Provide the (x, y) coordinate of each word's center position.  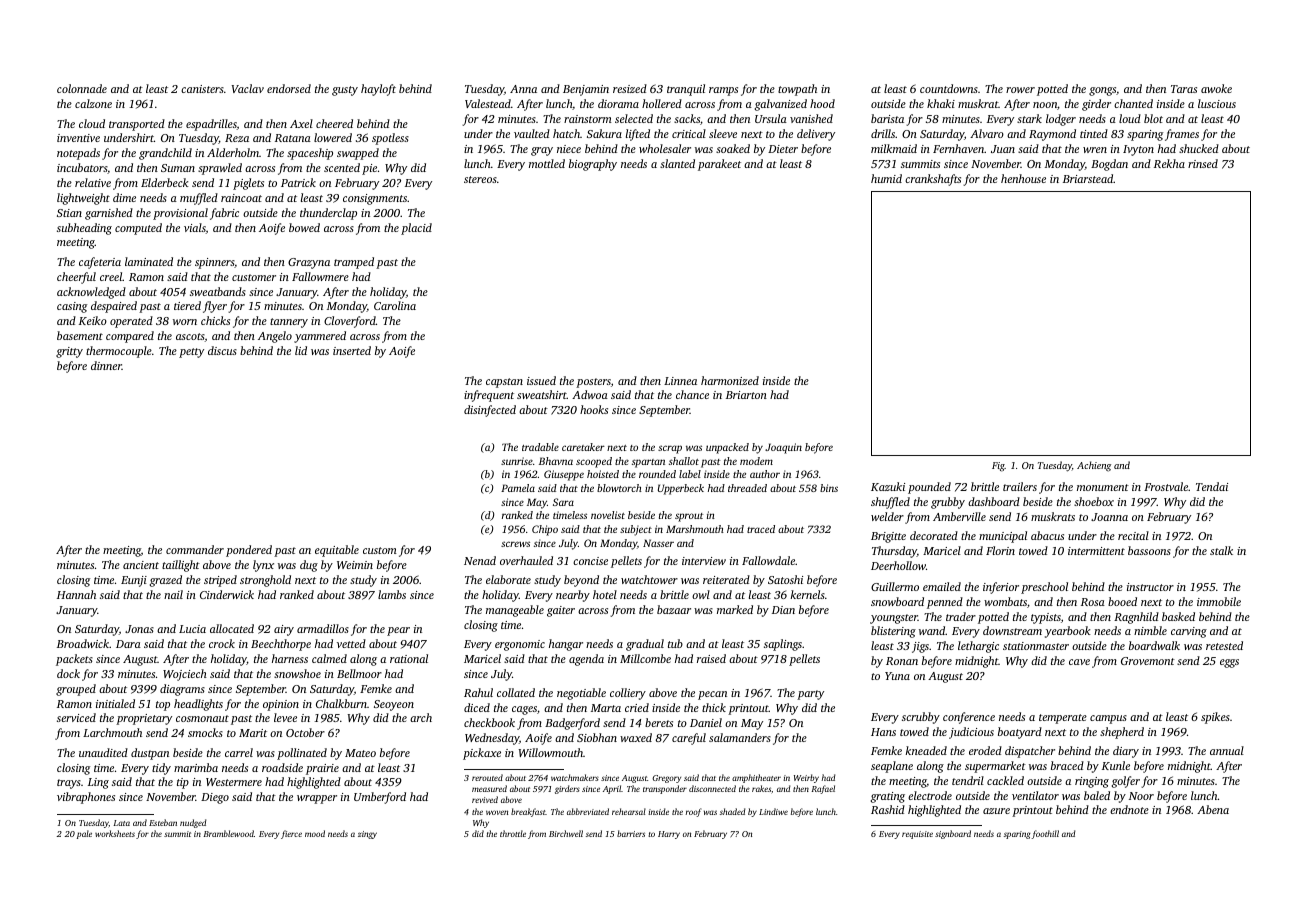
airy (284, 630)
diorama (618, 103)
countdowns (949, 88)
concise (590, 561)
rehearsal (629, 811)
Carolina (395, 305)
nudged (193, 823)
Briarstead (1088, 178)
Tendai (1212, 486)
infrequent (489, 396)
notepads (78, 154)
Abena (1213, 809)
